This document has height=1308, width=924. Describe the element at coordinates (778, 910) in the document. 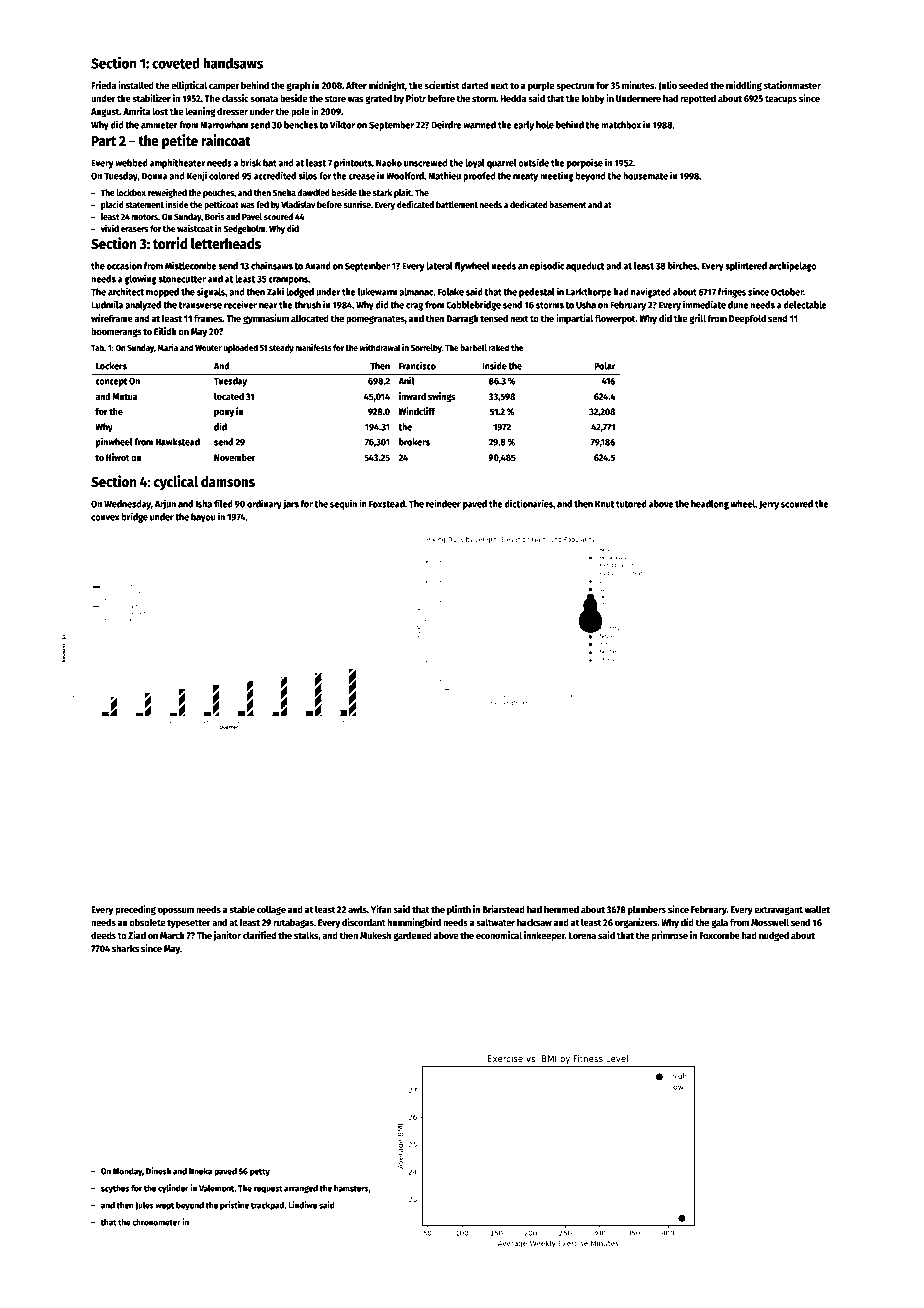

I see `extravagant` at that location.
